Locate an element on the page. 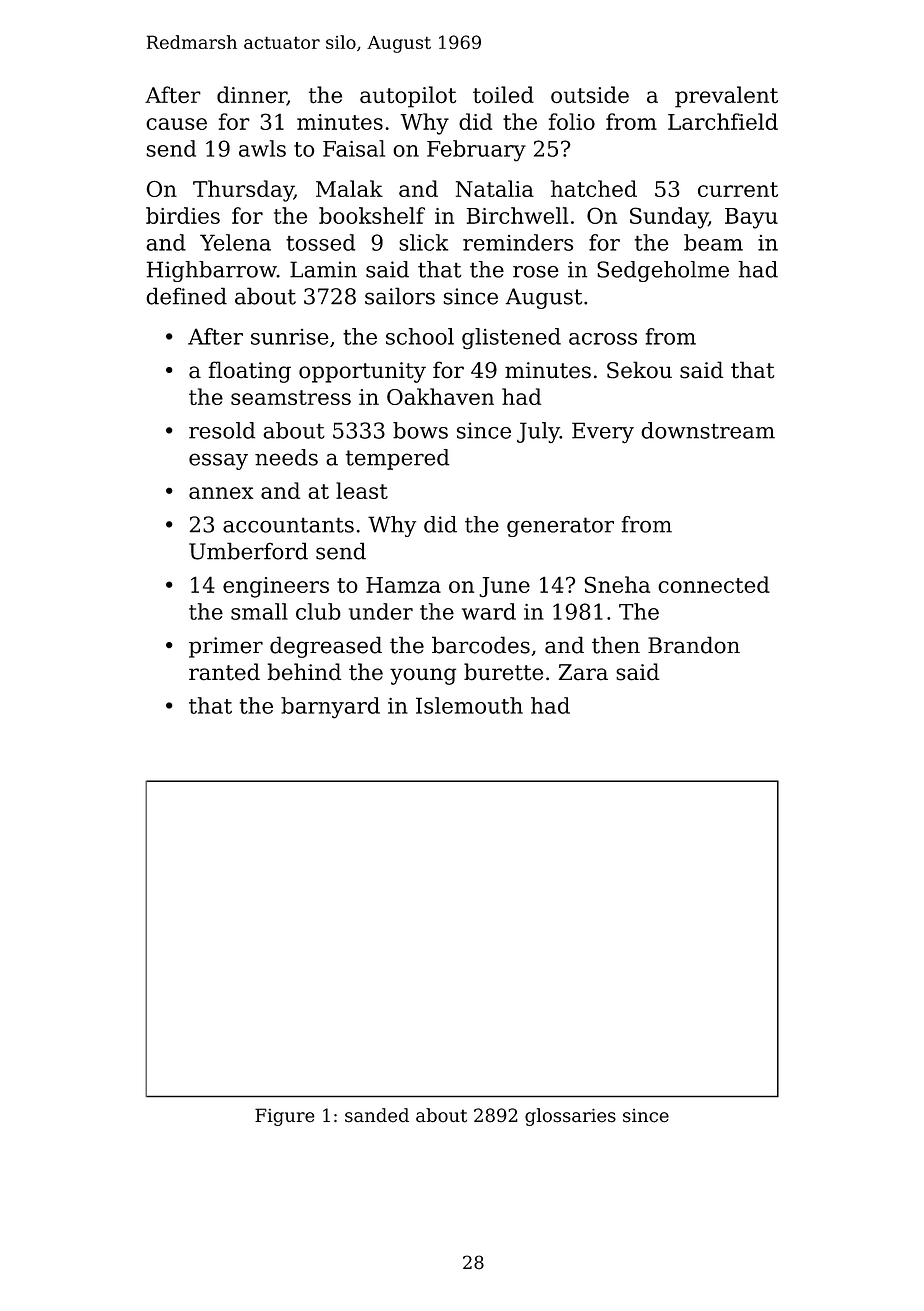  Brandon is located at coordinates (694, 645).
